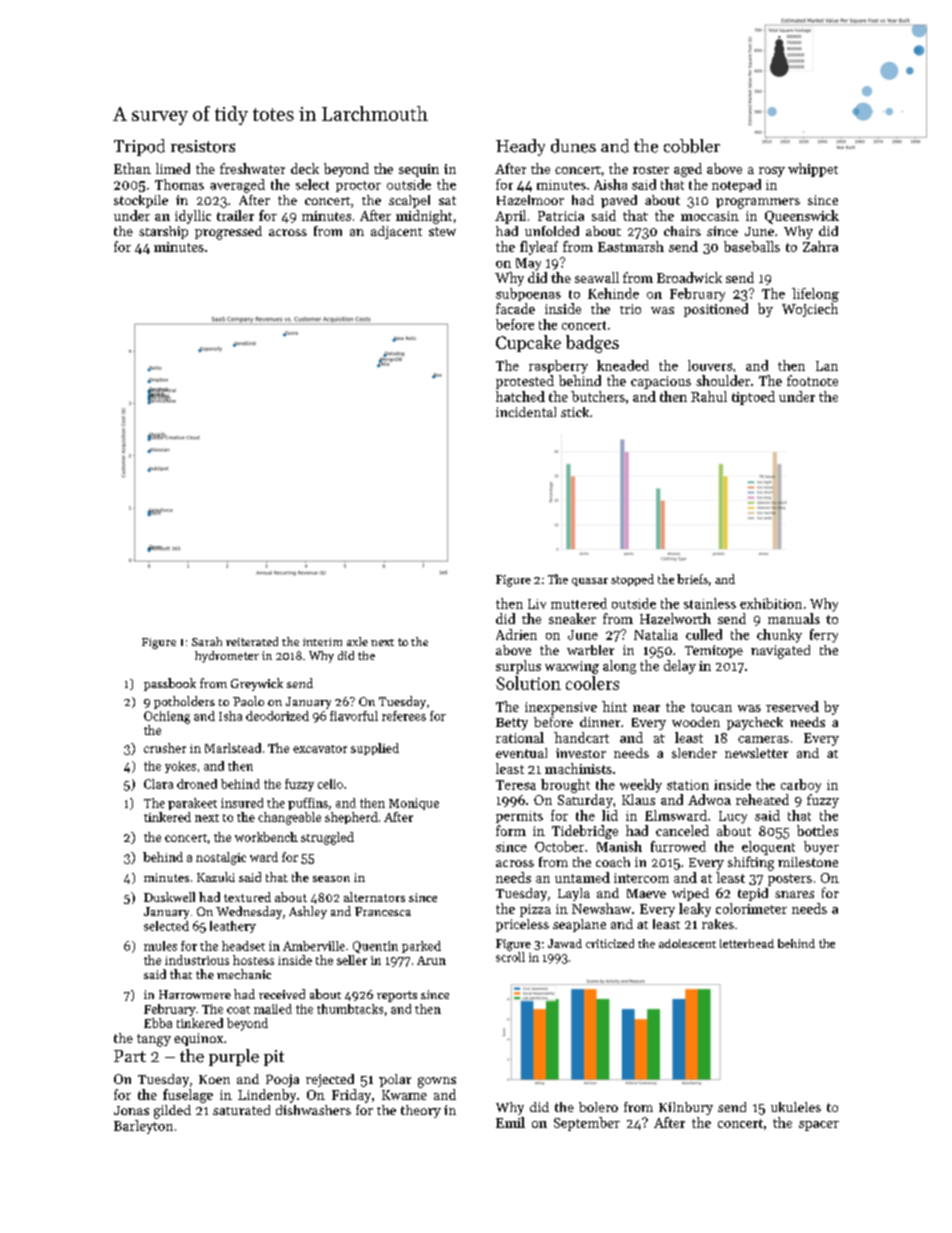  What do you see at coordinates (686, 1108) in the screenshot?
I see `Kilnbury` at bounding box center [686, 1108].
